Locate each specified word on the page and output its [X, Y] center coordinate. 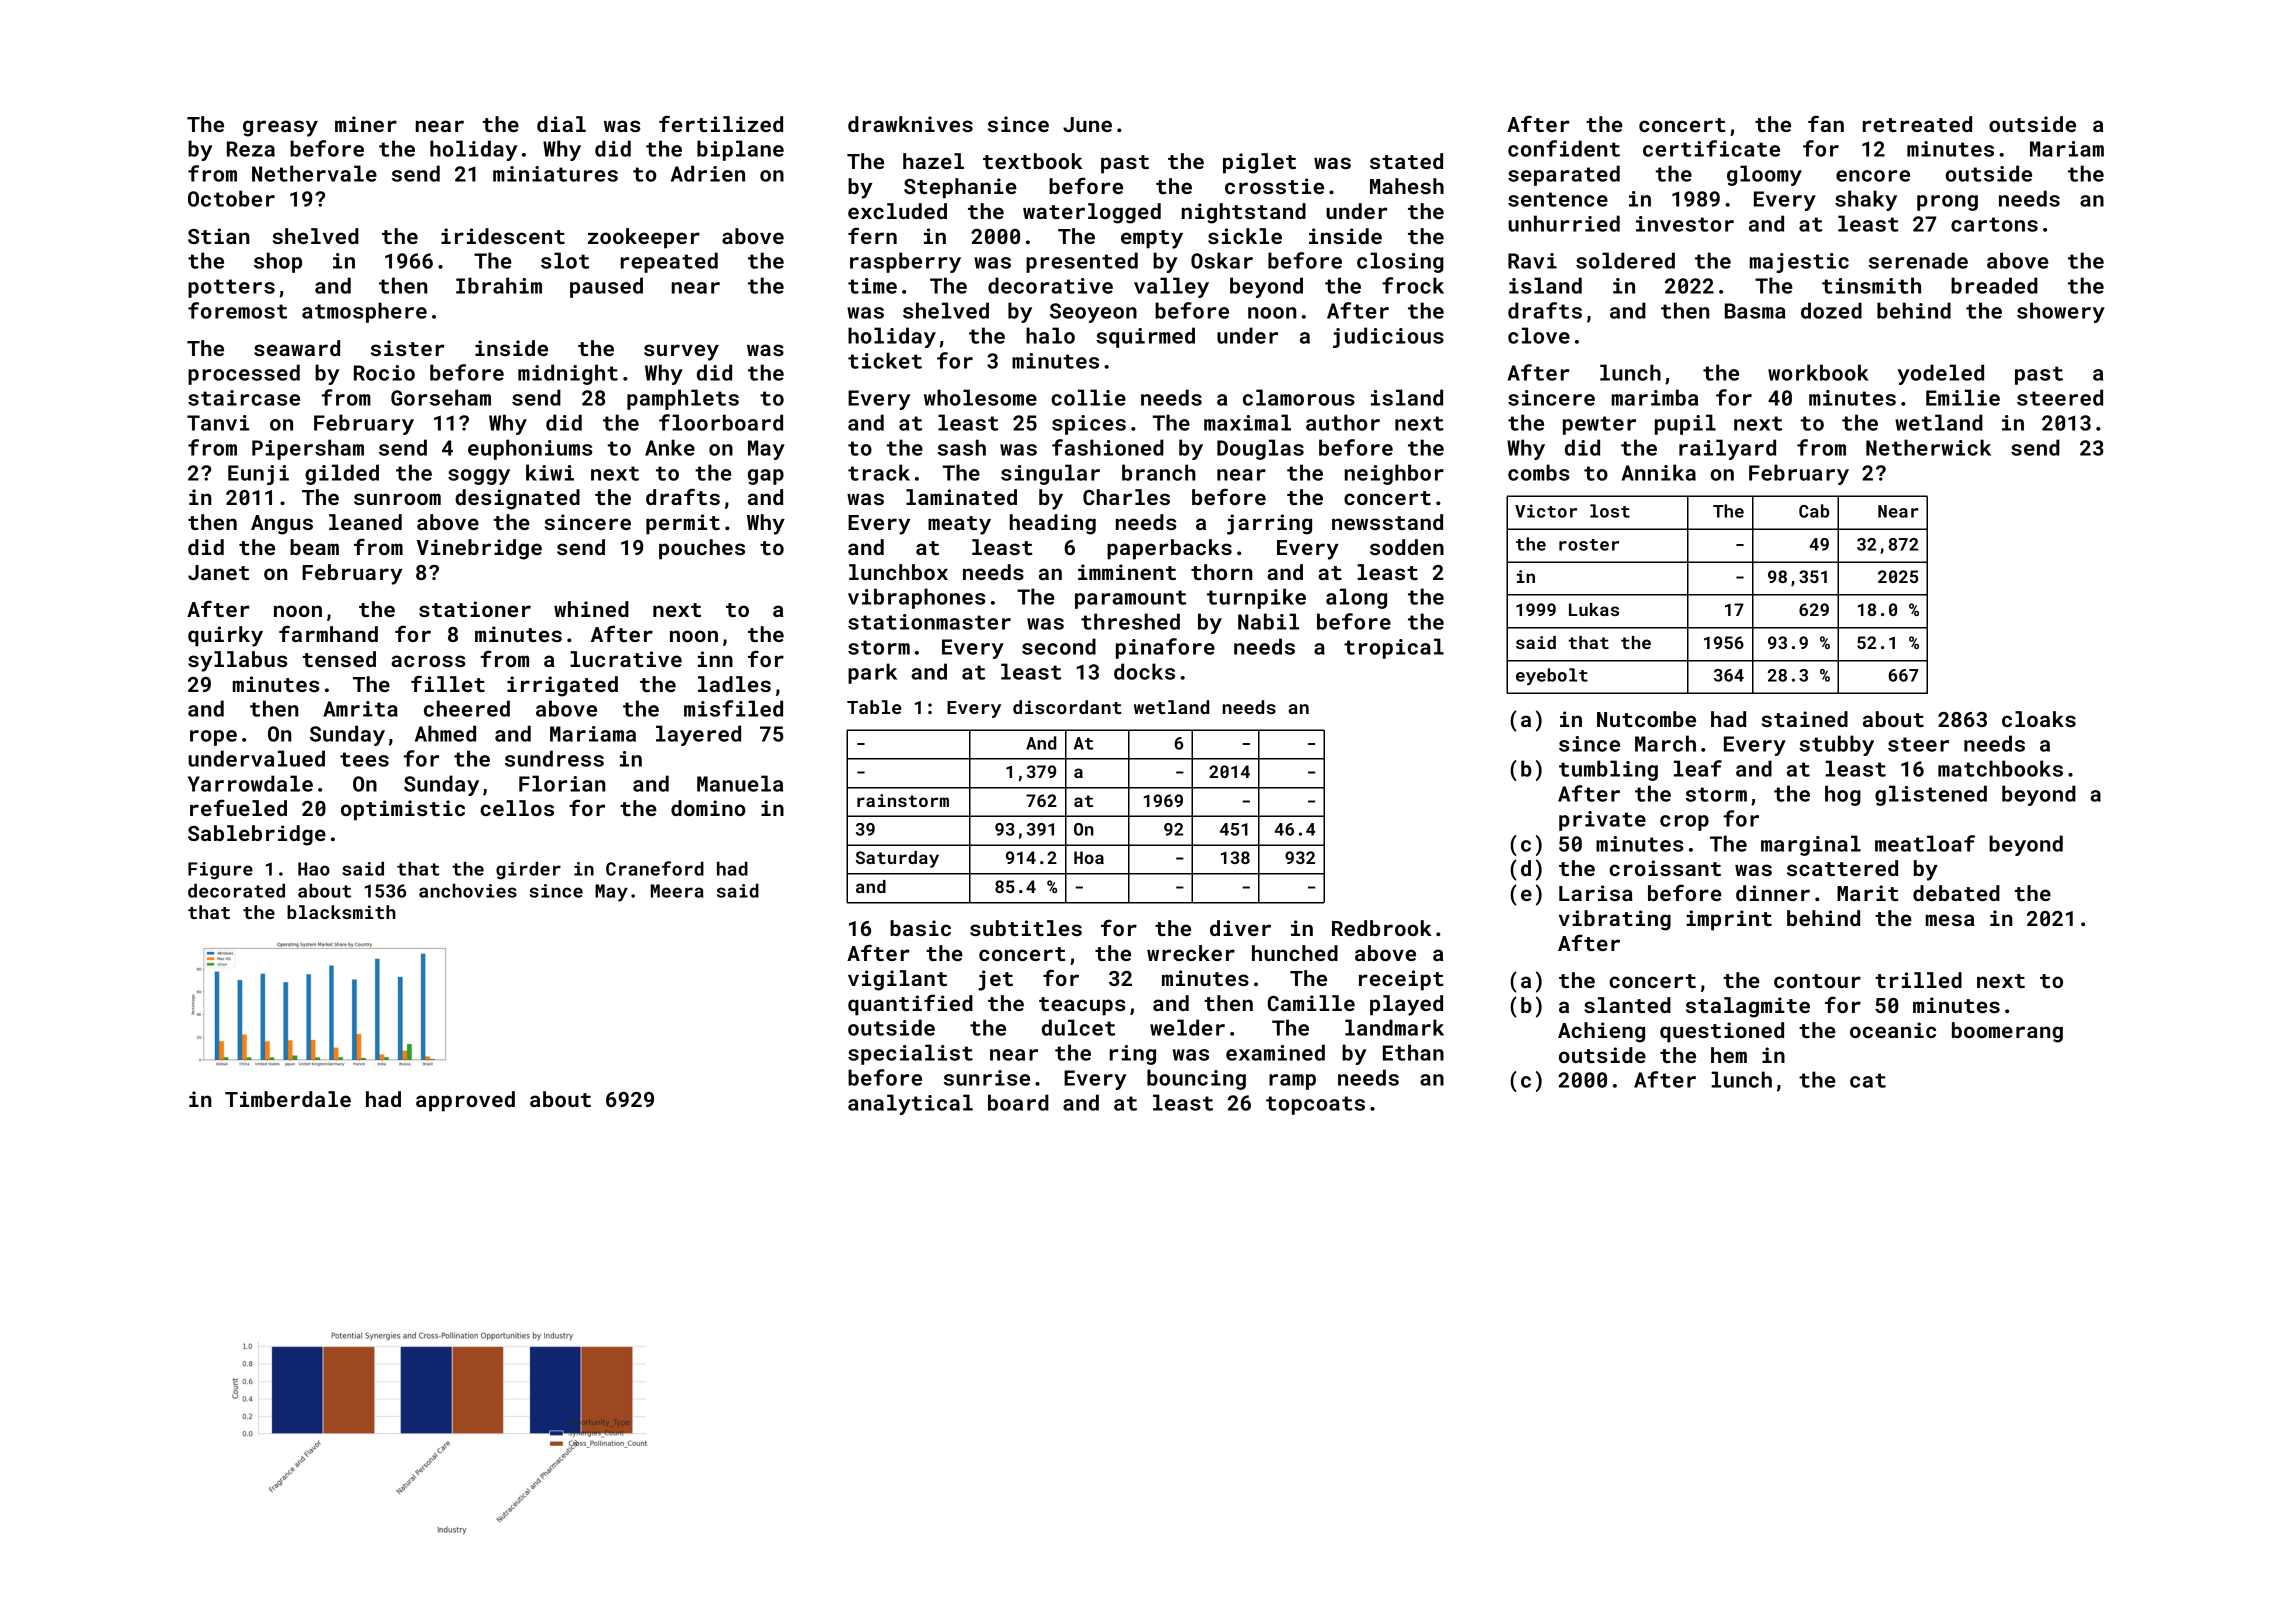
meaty [959, 525]
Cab [1814, 511]
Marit [1867, 893]
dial [561, 124]
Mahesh [1407, 186]
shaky [1866, 200]
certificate [1711, 148]
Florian [562, 783]
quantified [910, 1005]
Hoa [1089, 857]
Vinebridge [479, 549]
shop [278, 262]
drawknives [910, 124]
